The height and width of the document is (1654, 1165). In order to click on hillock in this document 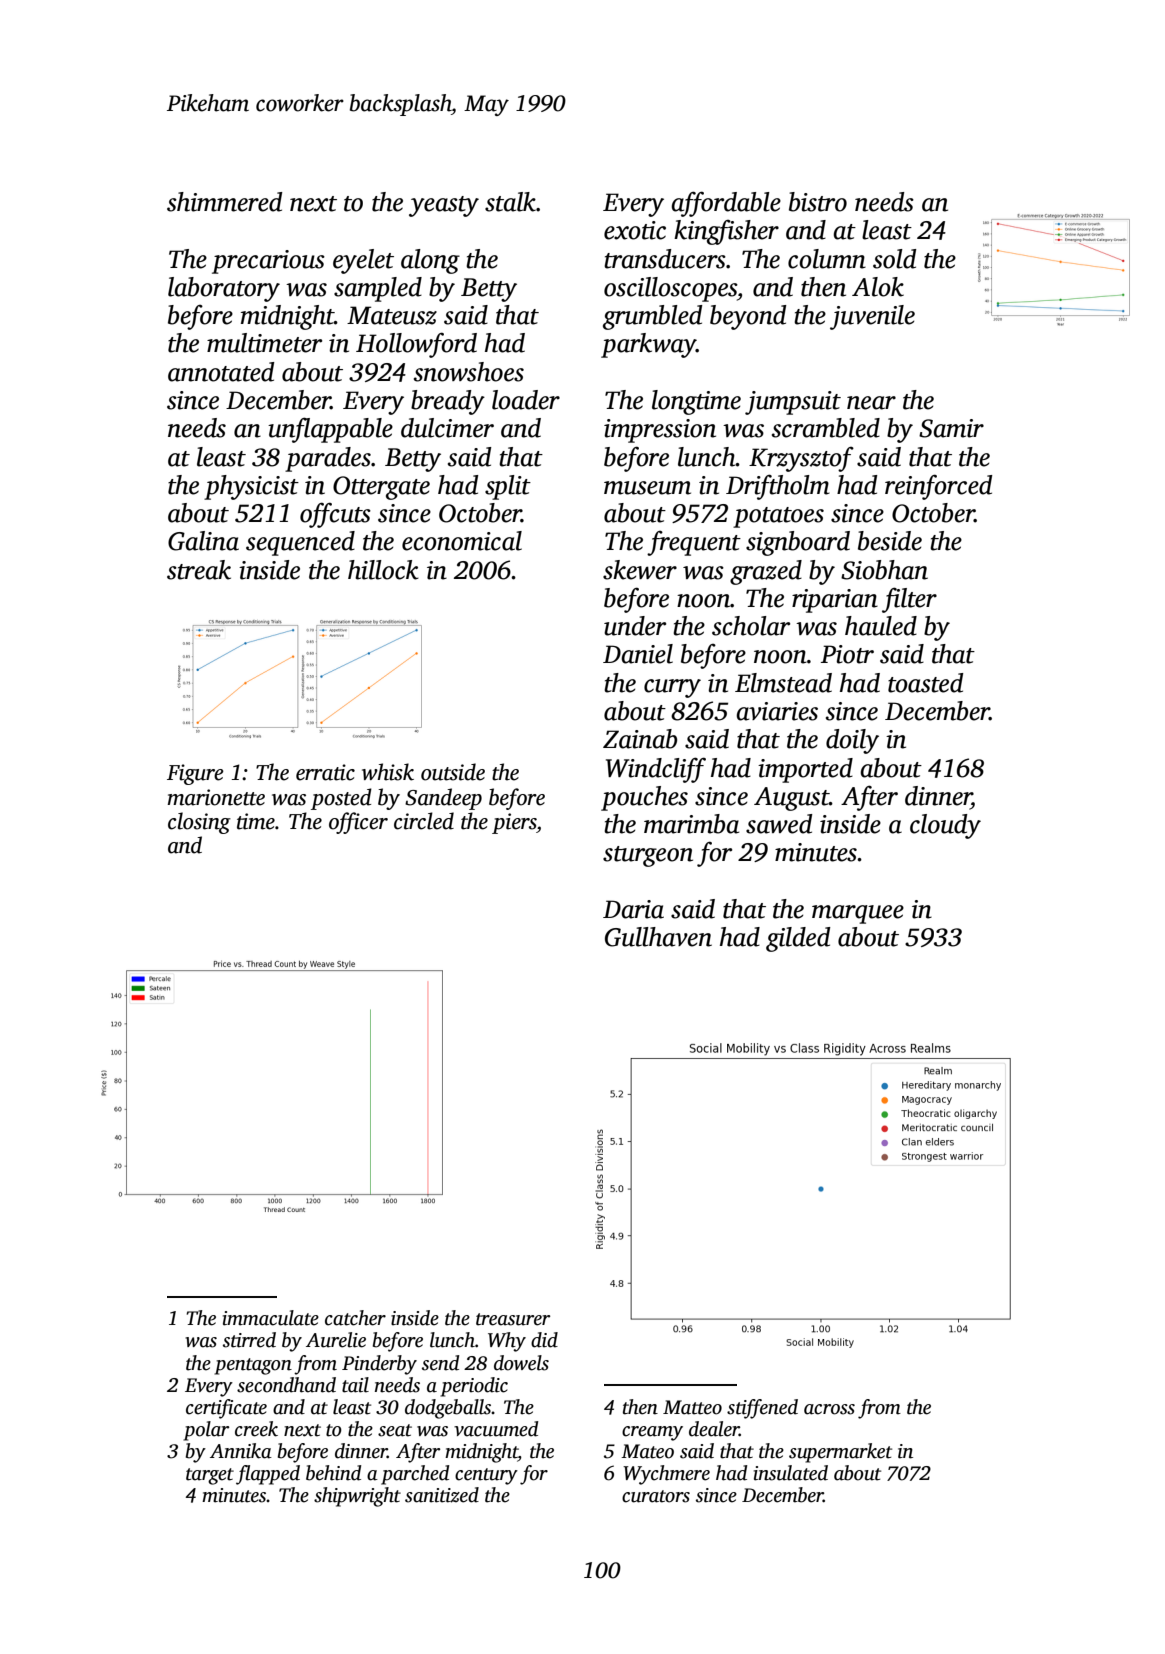, I will do `click(383, 570)`.
